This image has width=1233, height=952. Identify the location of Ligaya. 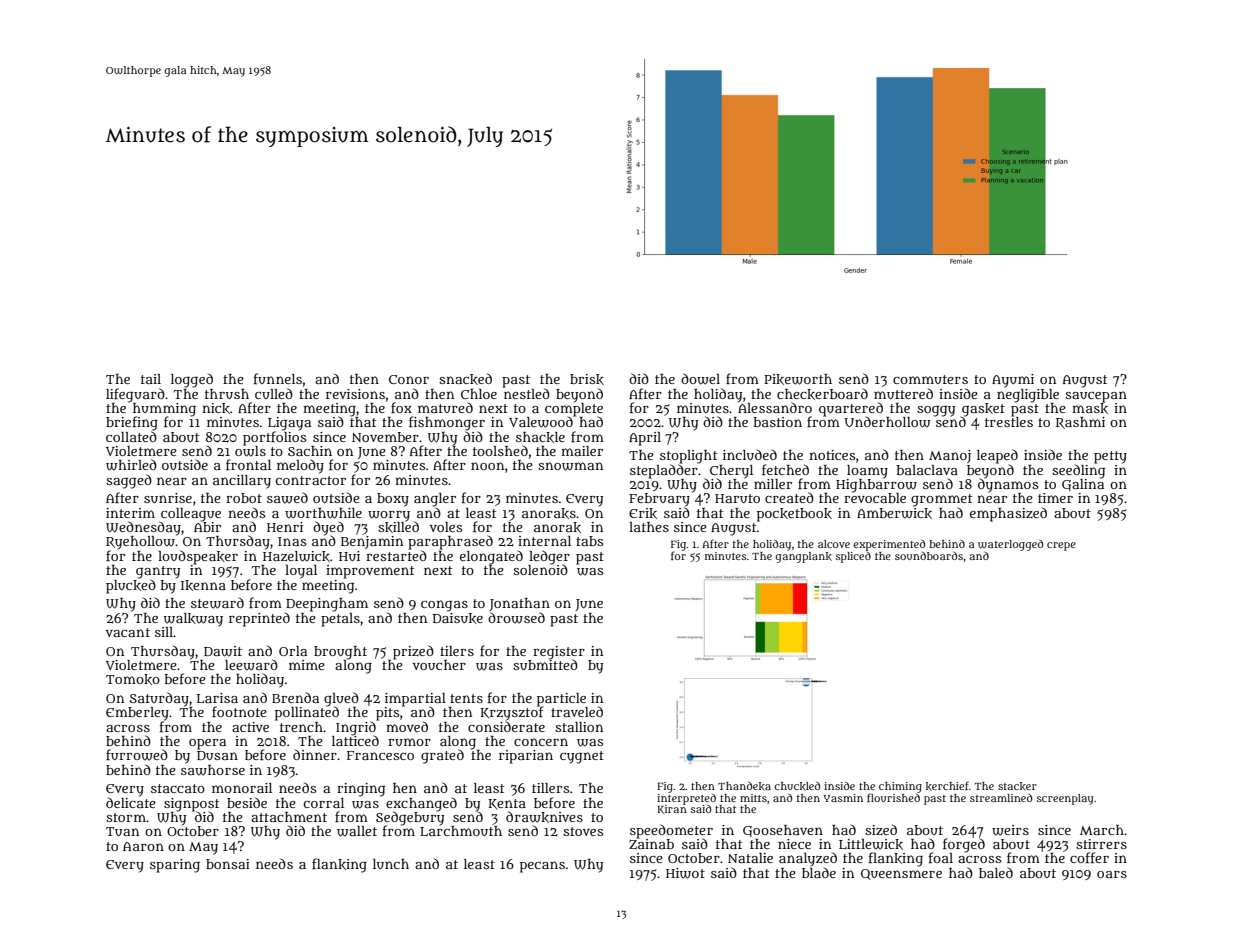
(289, 424).
